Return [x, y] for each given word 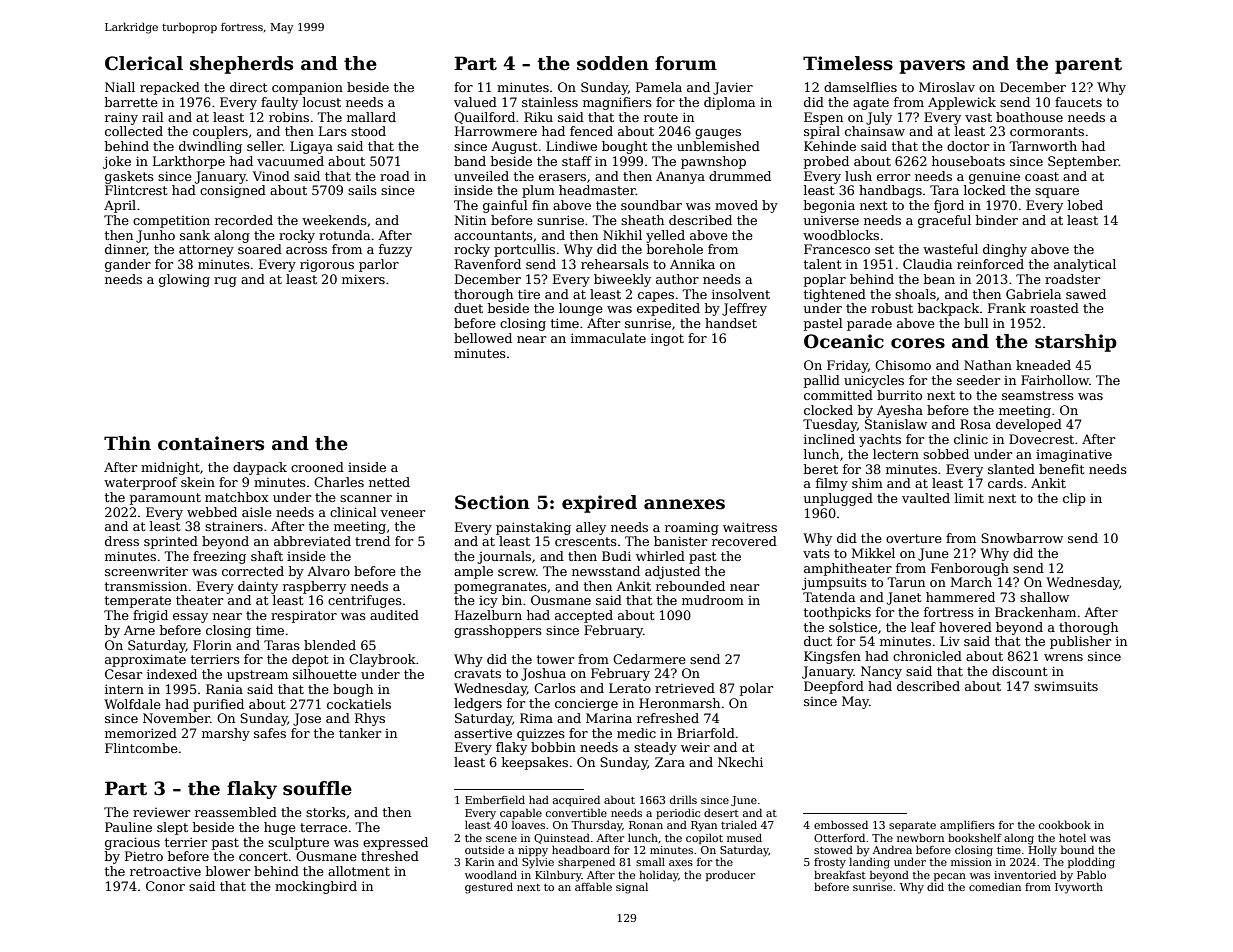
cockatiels [359, 704]
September [1083, 162]
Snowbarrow [1022, 538]
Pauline [128, 827]
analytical [1085, 265]
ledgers [478, 704]
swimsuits [1066, 686]
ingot [667, 339]
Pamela [659, 87]
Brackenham [1035, 612]
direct [248, 87]
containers [211, 443]
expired [599, 504]
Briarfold [706, 733]
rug [225, 282]
